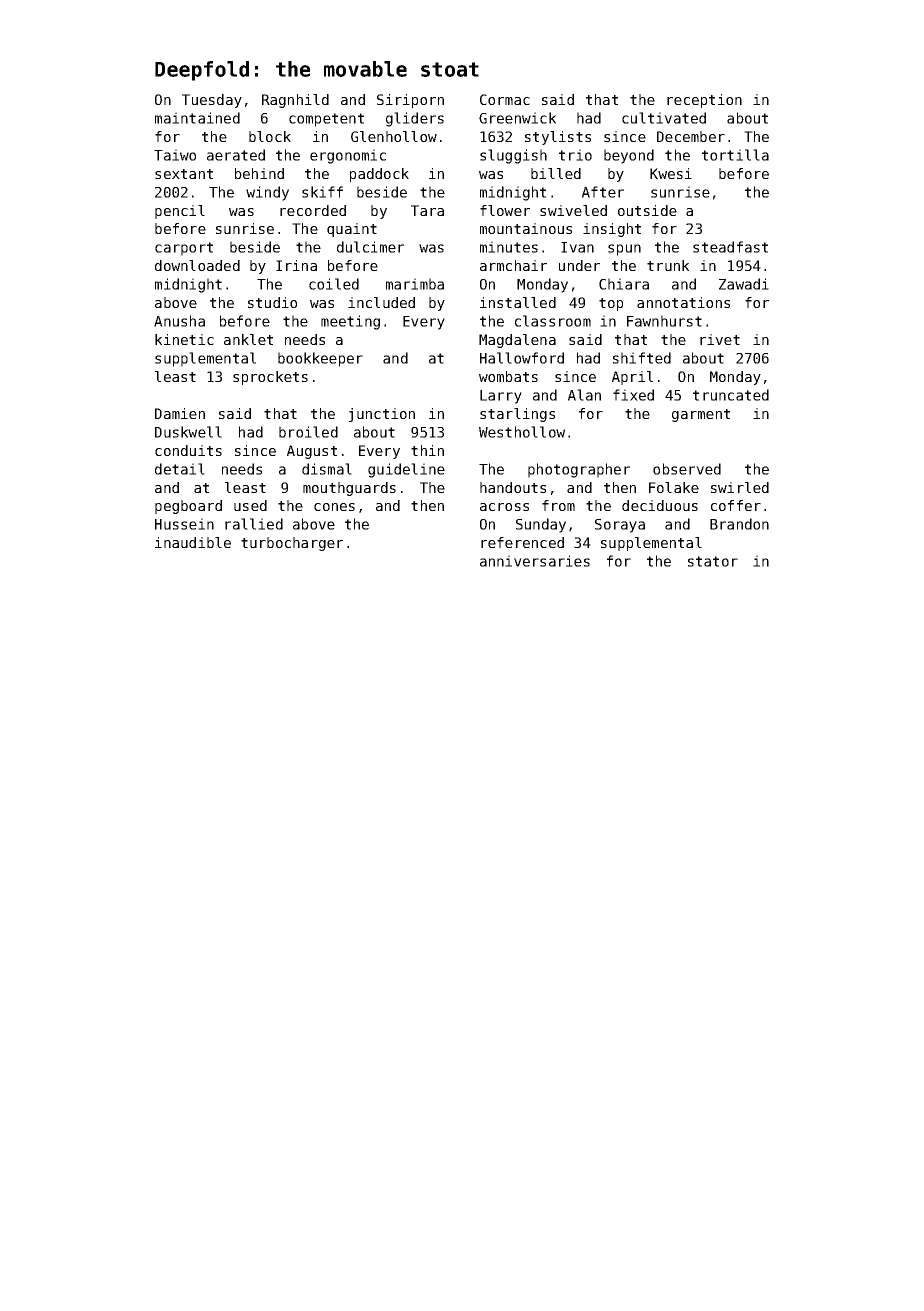 Image resolution: width=924 pixels, height=1311 pixels. What do you see at coordinates (535, 561) in the page?
I see `anniversaries` at bounding box center [535, 561].
